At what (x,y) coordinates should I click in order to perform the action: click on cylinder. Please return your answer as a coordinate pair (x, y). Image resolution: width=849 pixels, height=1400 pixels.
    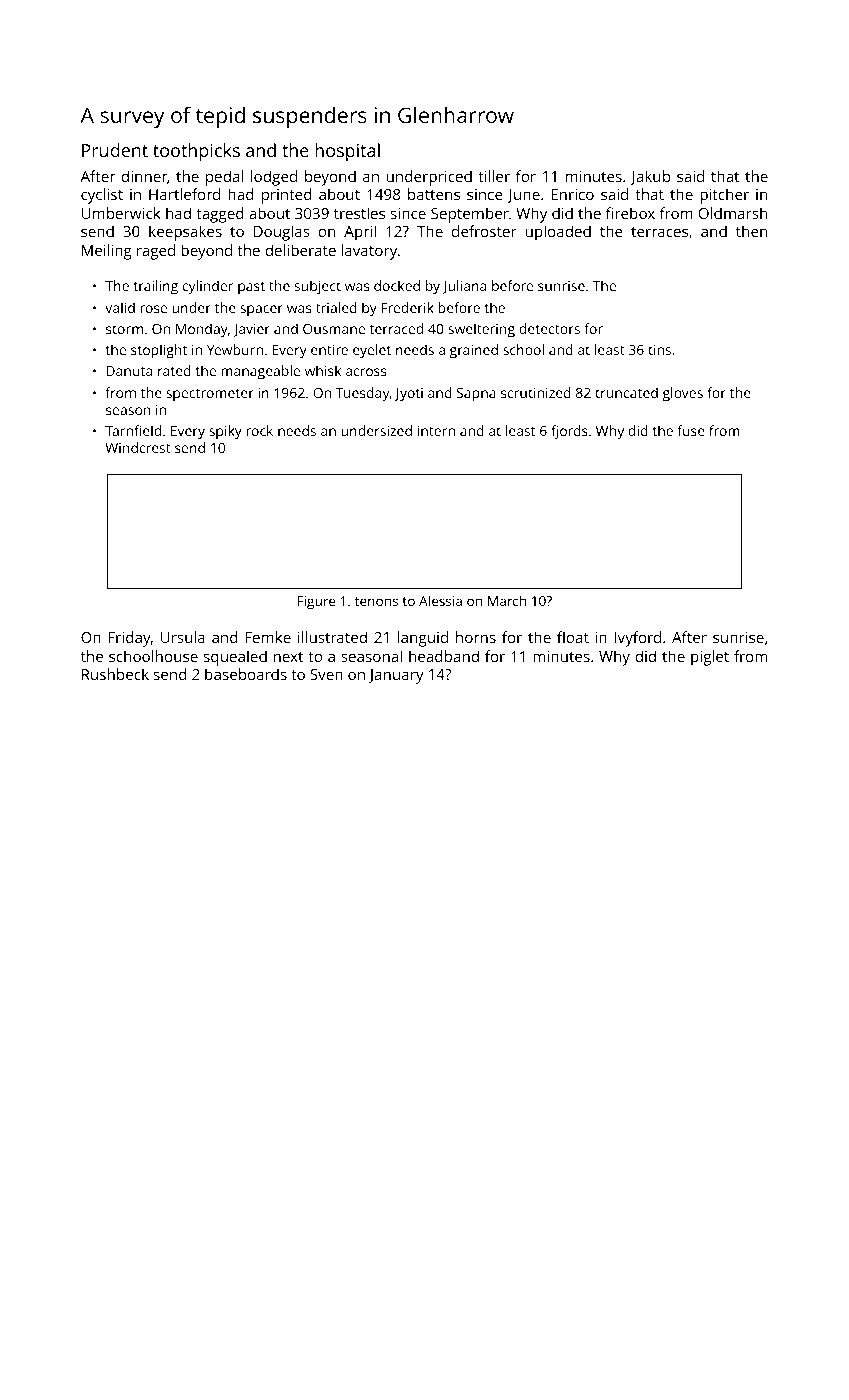
    Looking at the image, I should click on (208, 287).
